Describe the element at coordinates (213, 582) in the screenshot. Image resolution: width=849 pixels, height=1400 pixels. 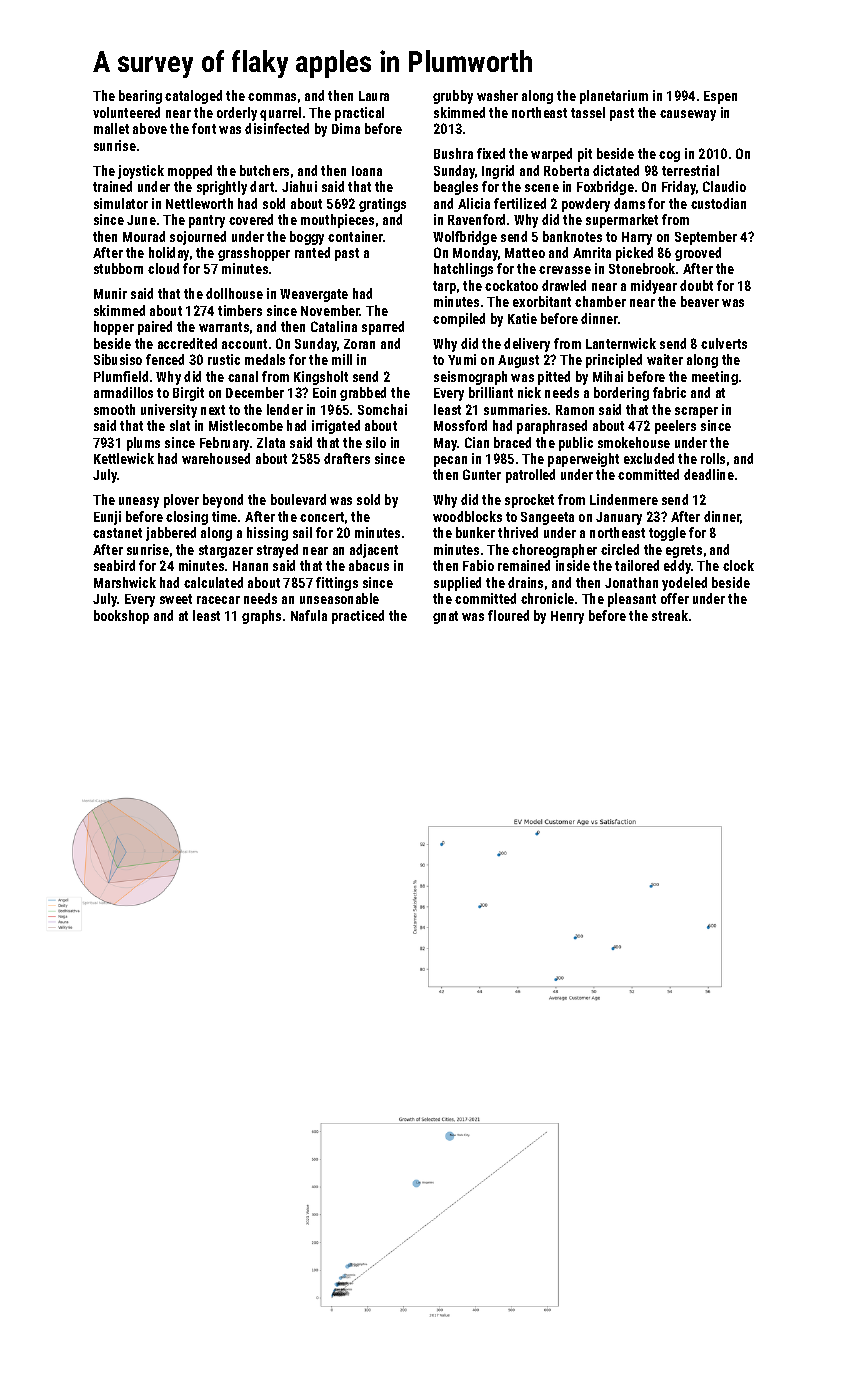
I see `calculated` at that location.
